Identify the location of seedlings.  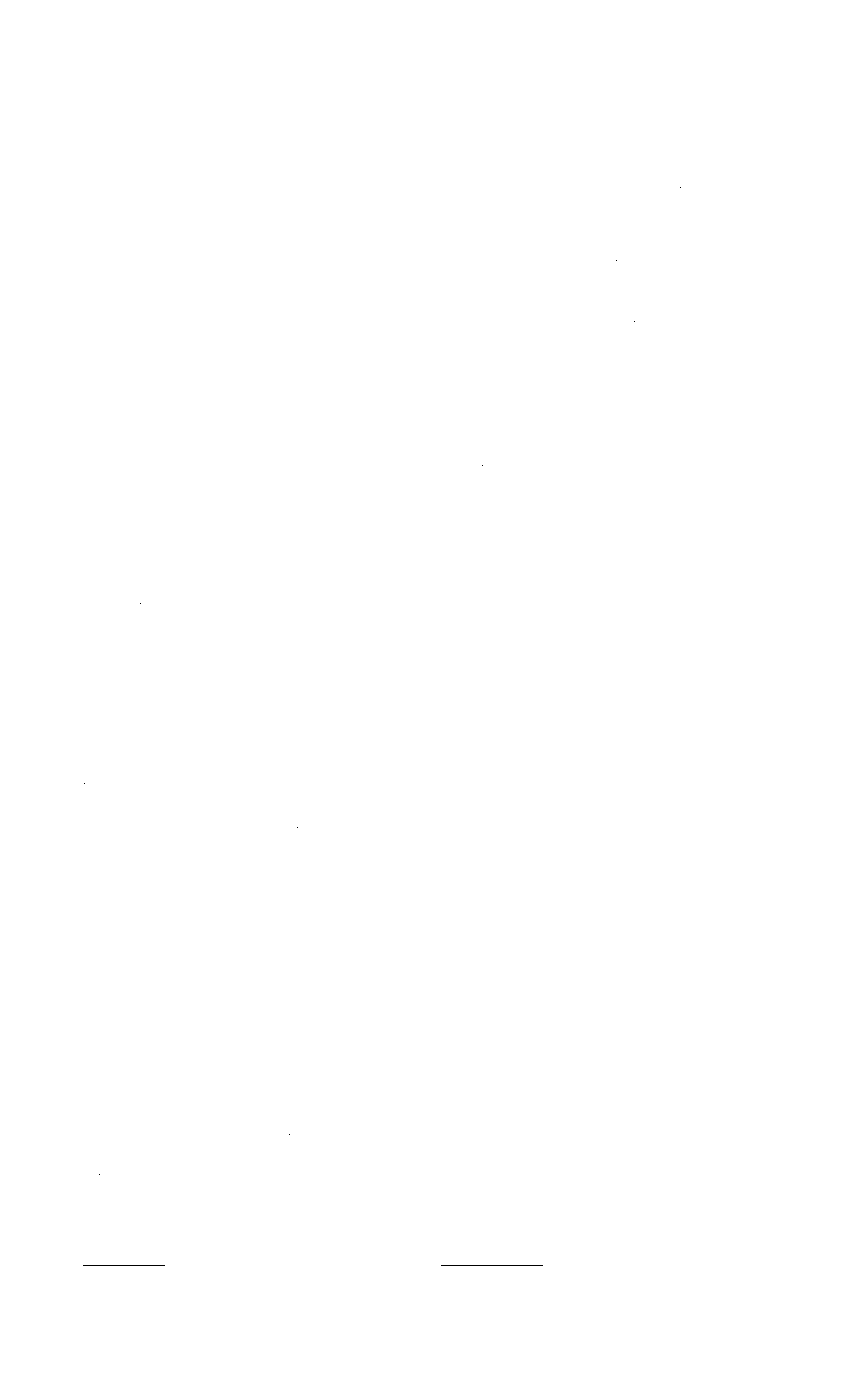
(217, 468).
